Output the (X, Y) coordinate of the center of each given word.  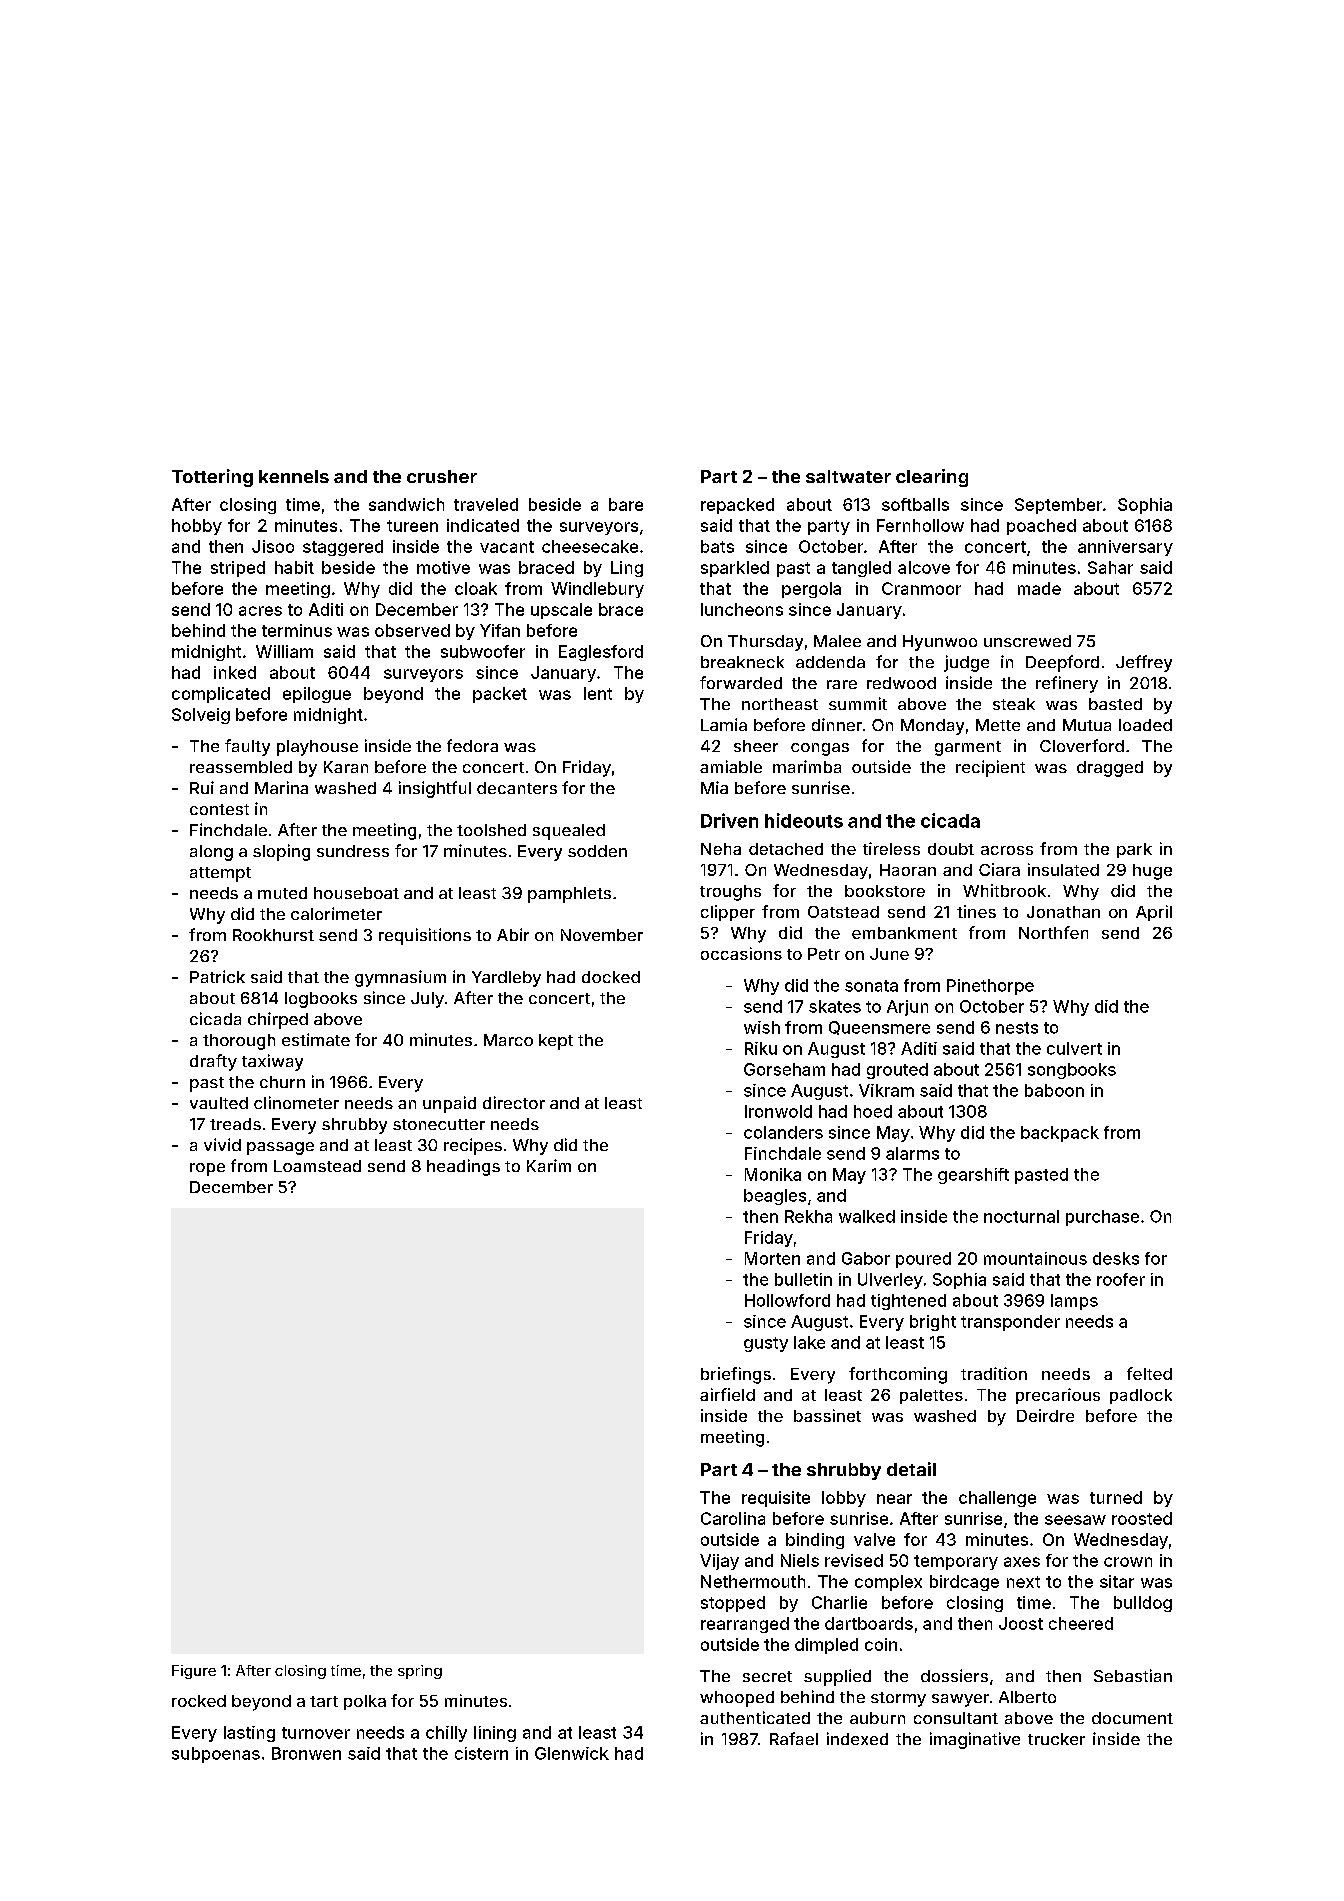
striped (238, 569)
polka (365, 1702)
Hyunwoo (940, 643)
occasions (741, 953)
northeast (780, 704)
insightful (435, 789)
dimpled (826, 1646)
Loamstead (317, 1166)
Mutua (1087, 725)
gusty (766, 1344)
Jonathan (1063, 912)
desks (1116, 1258)
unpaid (449, 1104)
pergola (811, 590)
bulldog (1143, 1604)
